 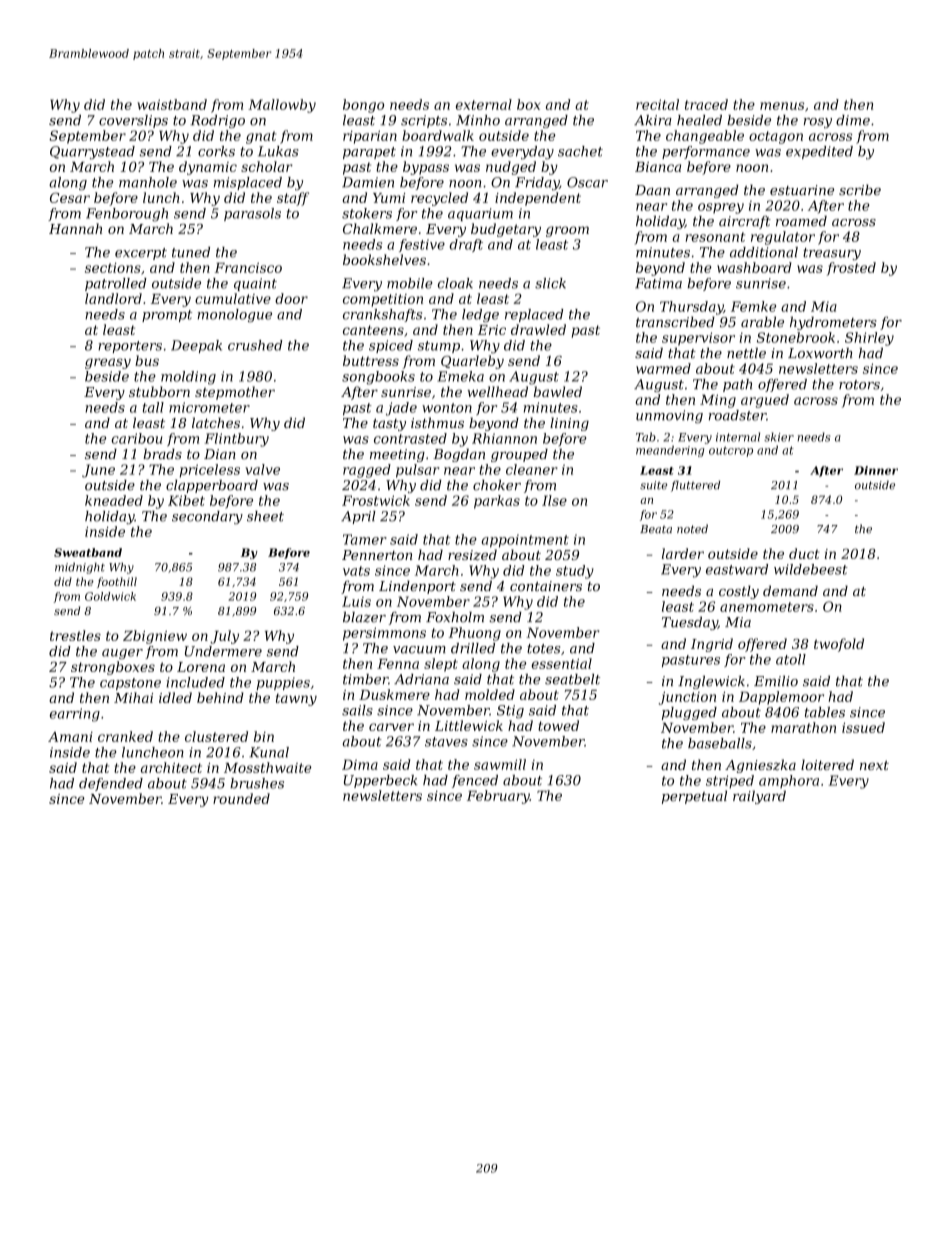 I want to click on recital, so click(x=657, y=104).
